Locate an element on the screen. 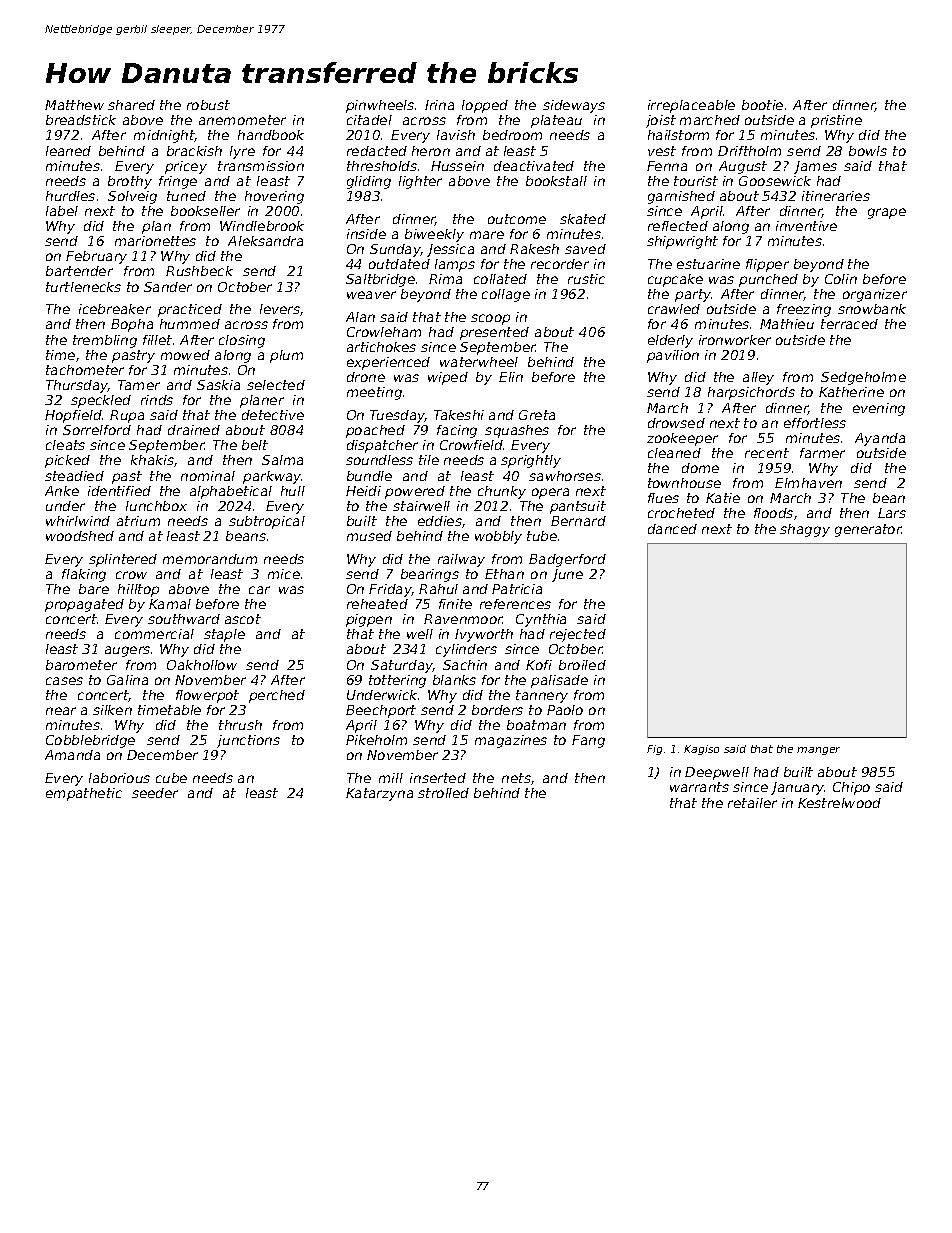 This screenshot has height=1233, width=952. Saskia is located at coordinates (218, 385).
